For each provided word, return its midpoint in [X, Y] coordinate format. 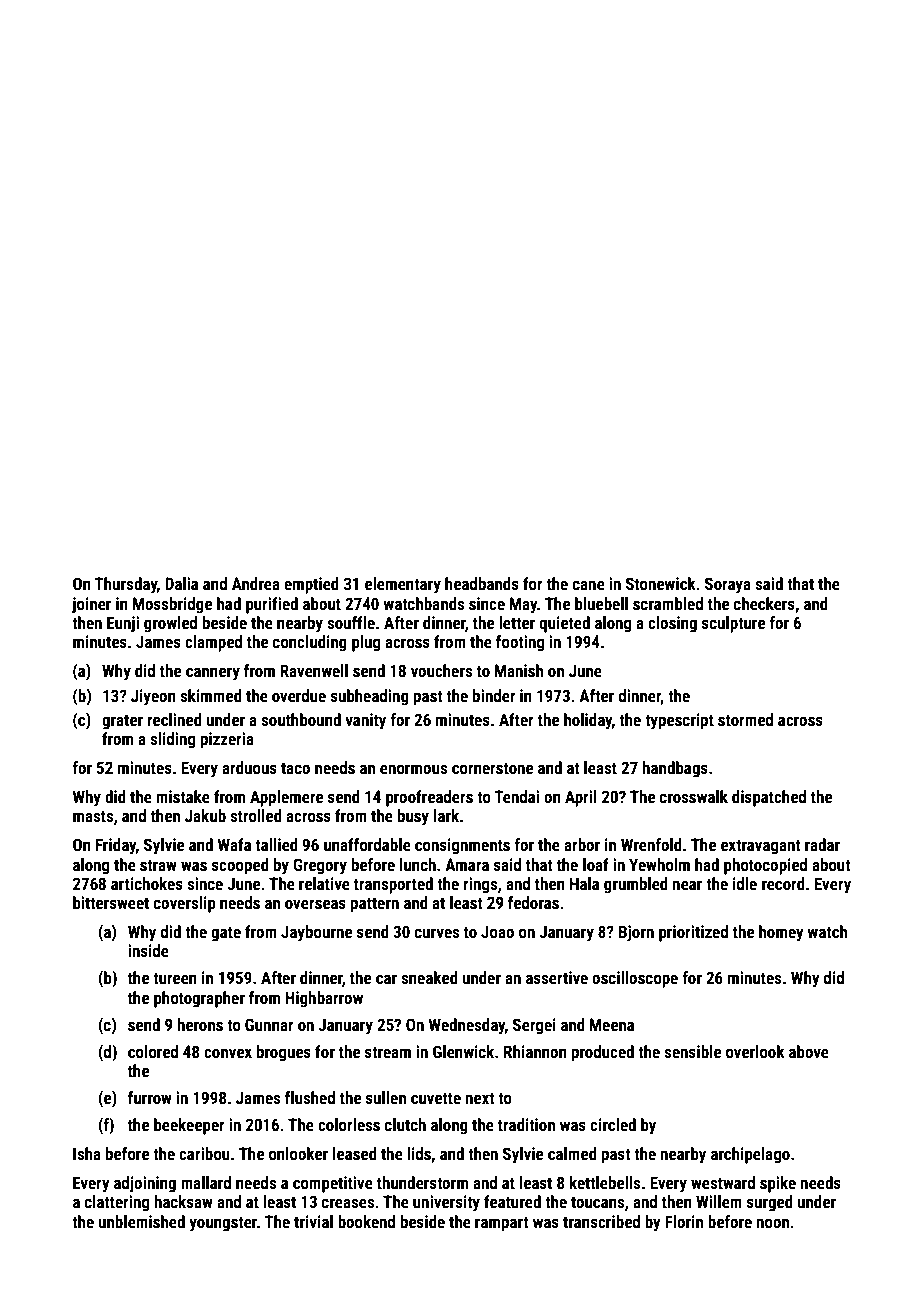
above [809, 1051]
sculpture [733, 624]
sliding [172, 740]
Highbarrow [324, 999]
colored [153, 1051]
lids [419, 1153]
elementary [403, 585]
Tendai [516, 796]
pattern [375, 905]
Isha [87, 1153]
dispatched [769, 798]
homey [781, 933]
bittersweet [111, 902]
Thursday [125, 585]
